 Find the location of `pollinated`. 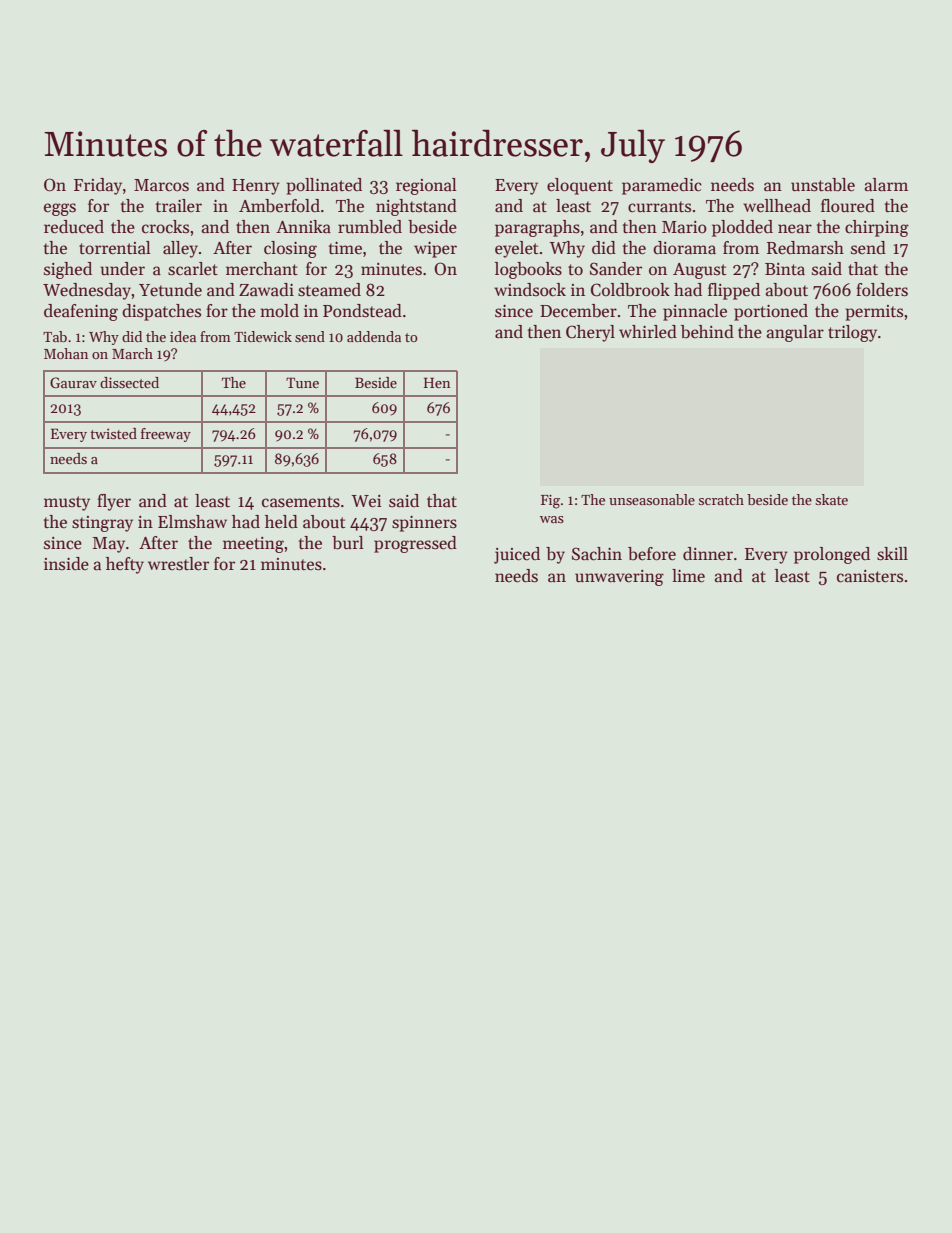

pollinated is located at coordinates (324, 186).
